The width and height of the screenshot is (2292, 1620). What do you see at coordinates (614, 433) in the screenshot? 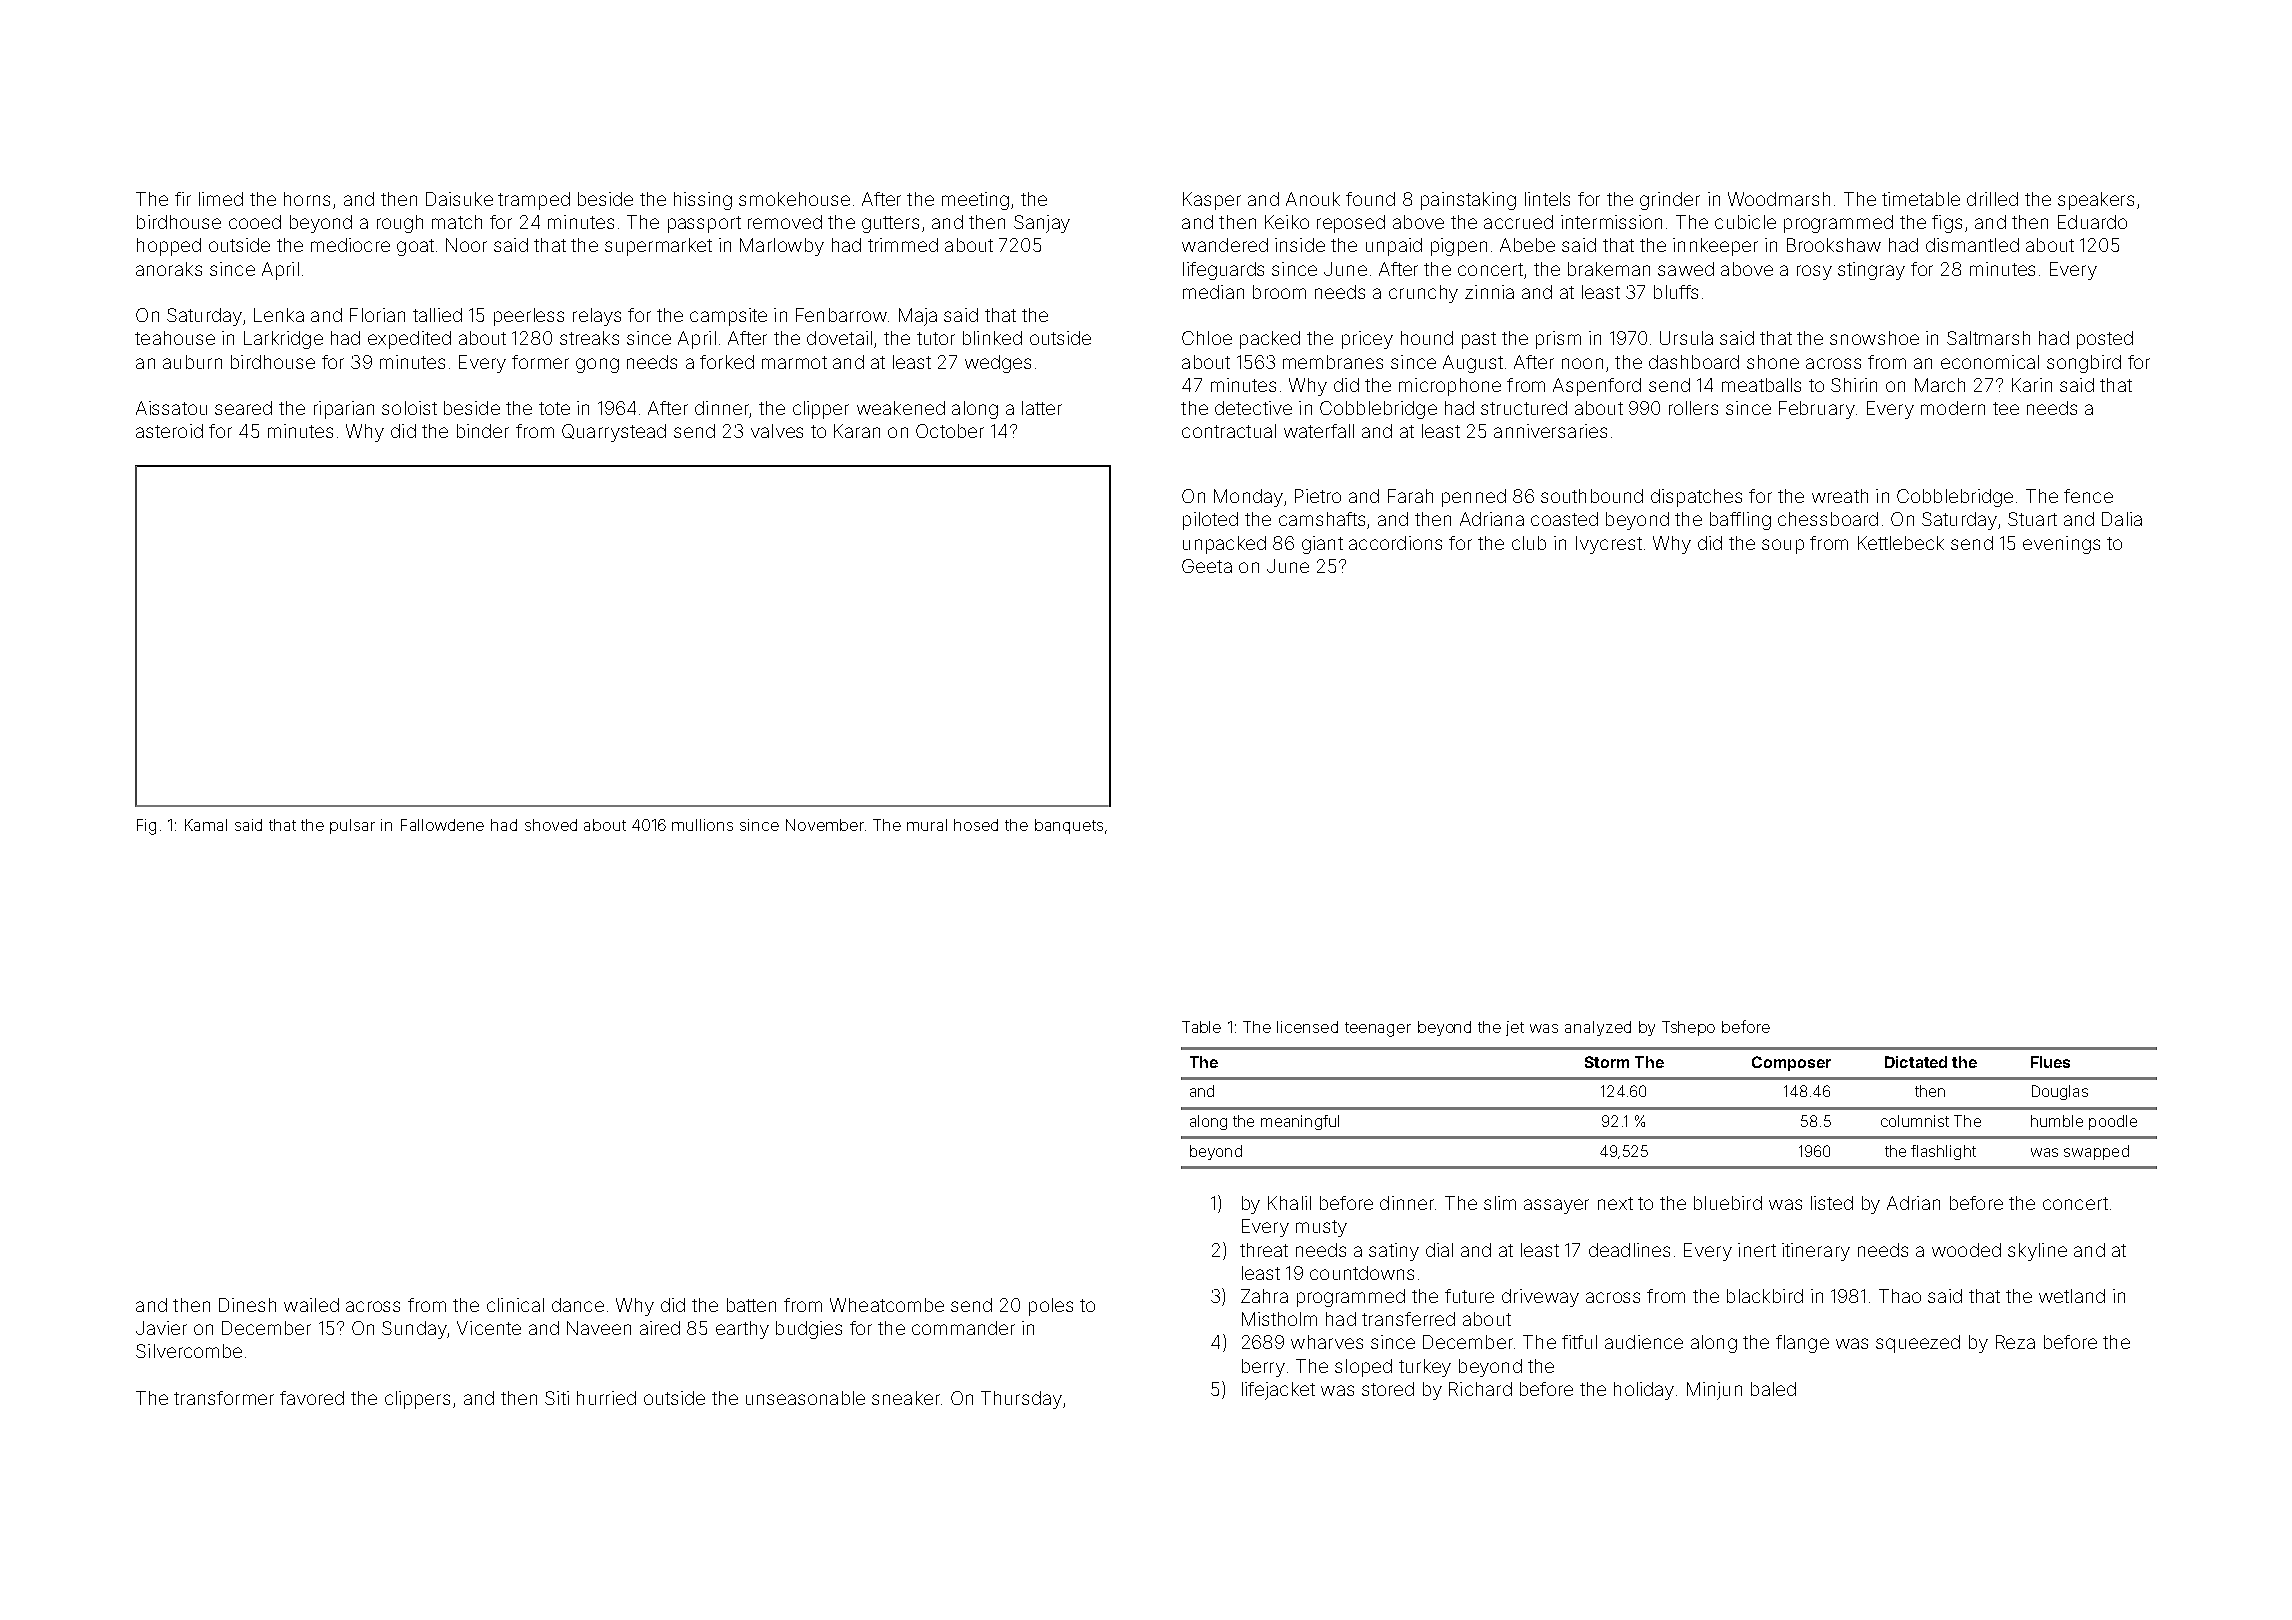
I see `Quarrystead` at bounding box center [614, 433].
